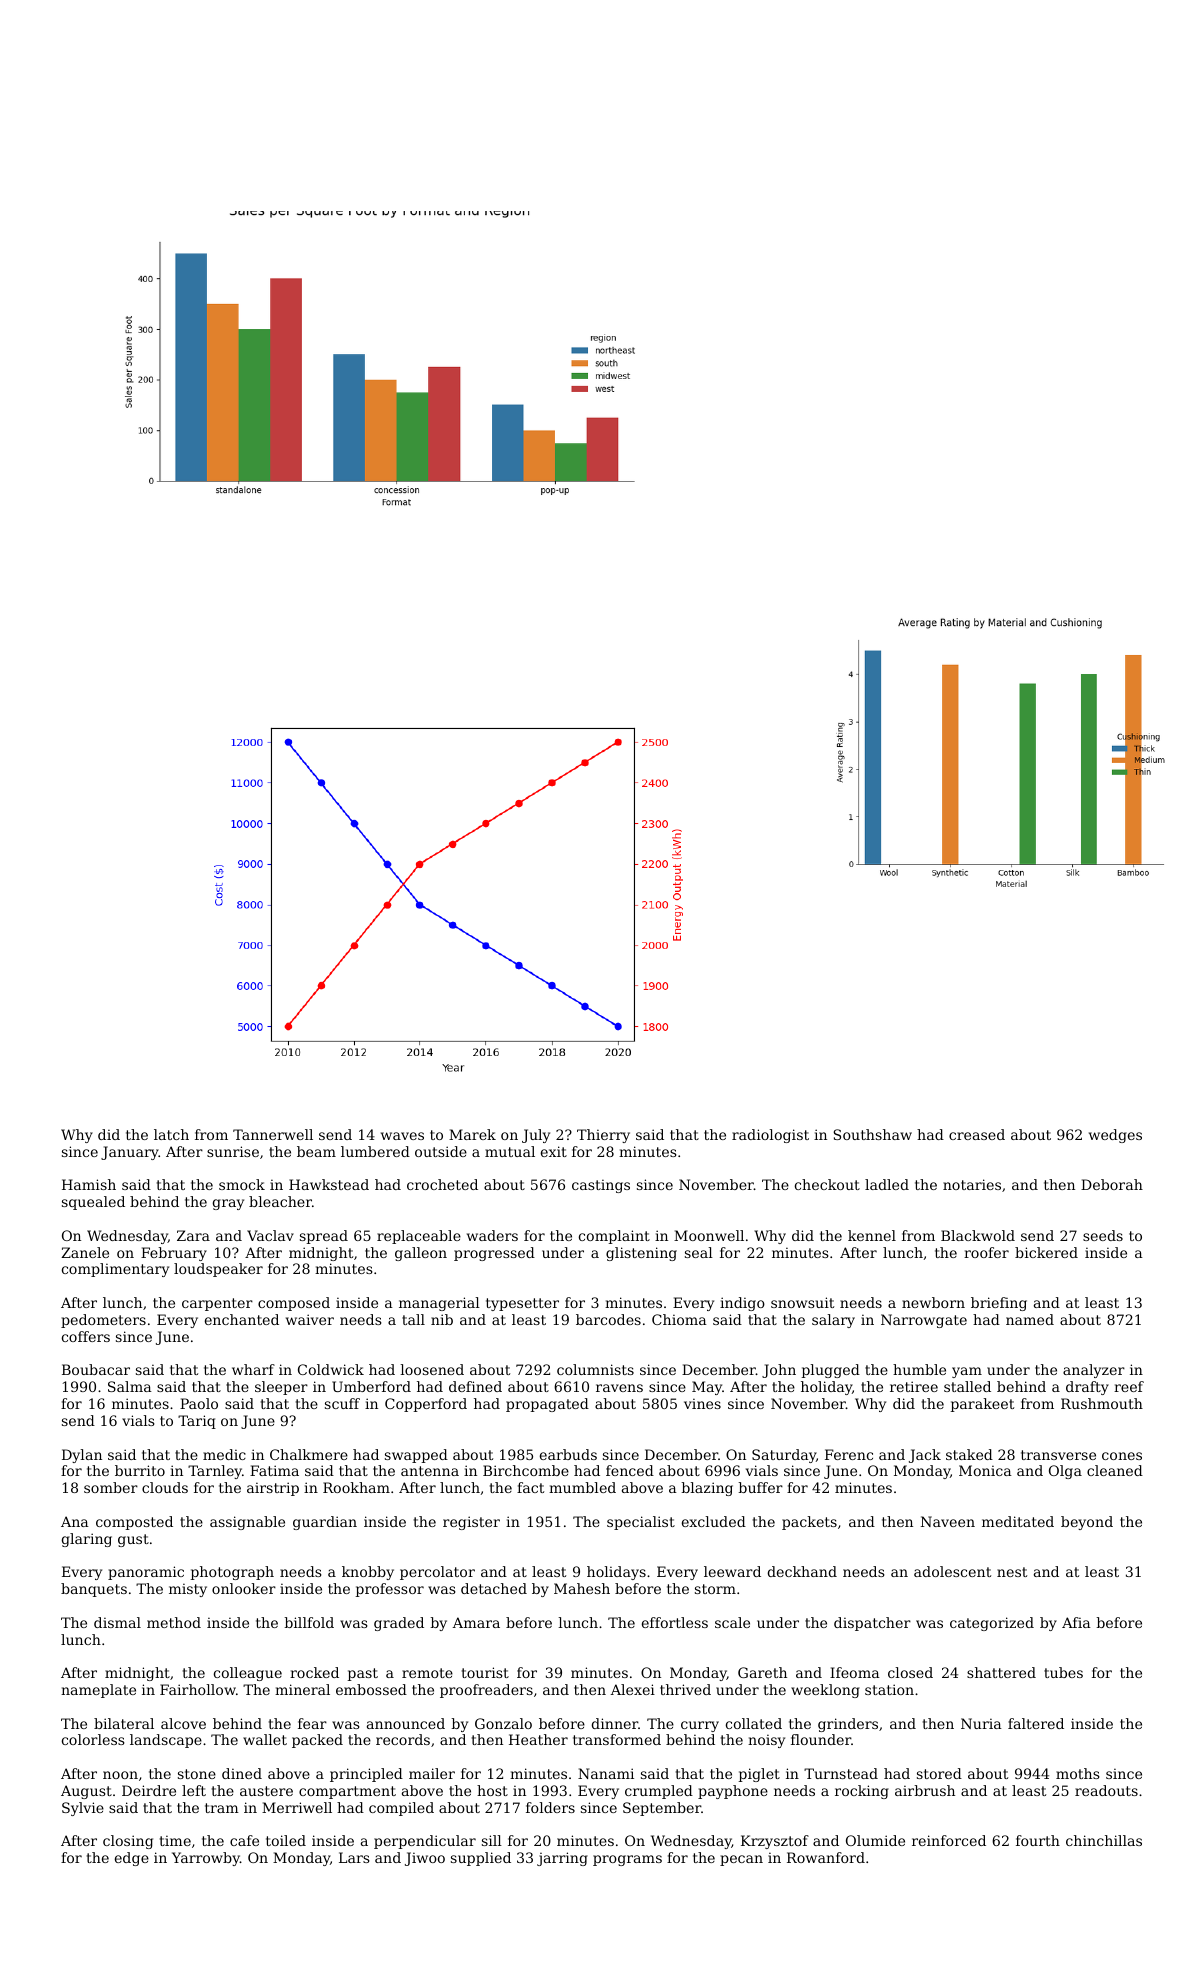 This screenshot has height=1982, width=1204. I want to click on complaint, so click(614, 1237).
